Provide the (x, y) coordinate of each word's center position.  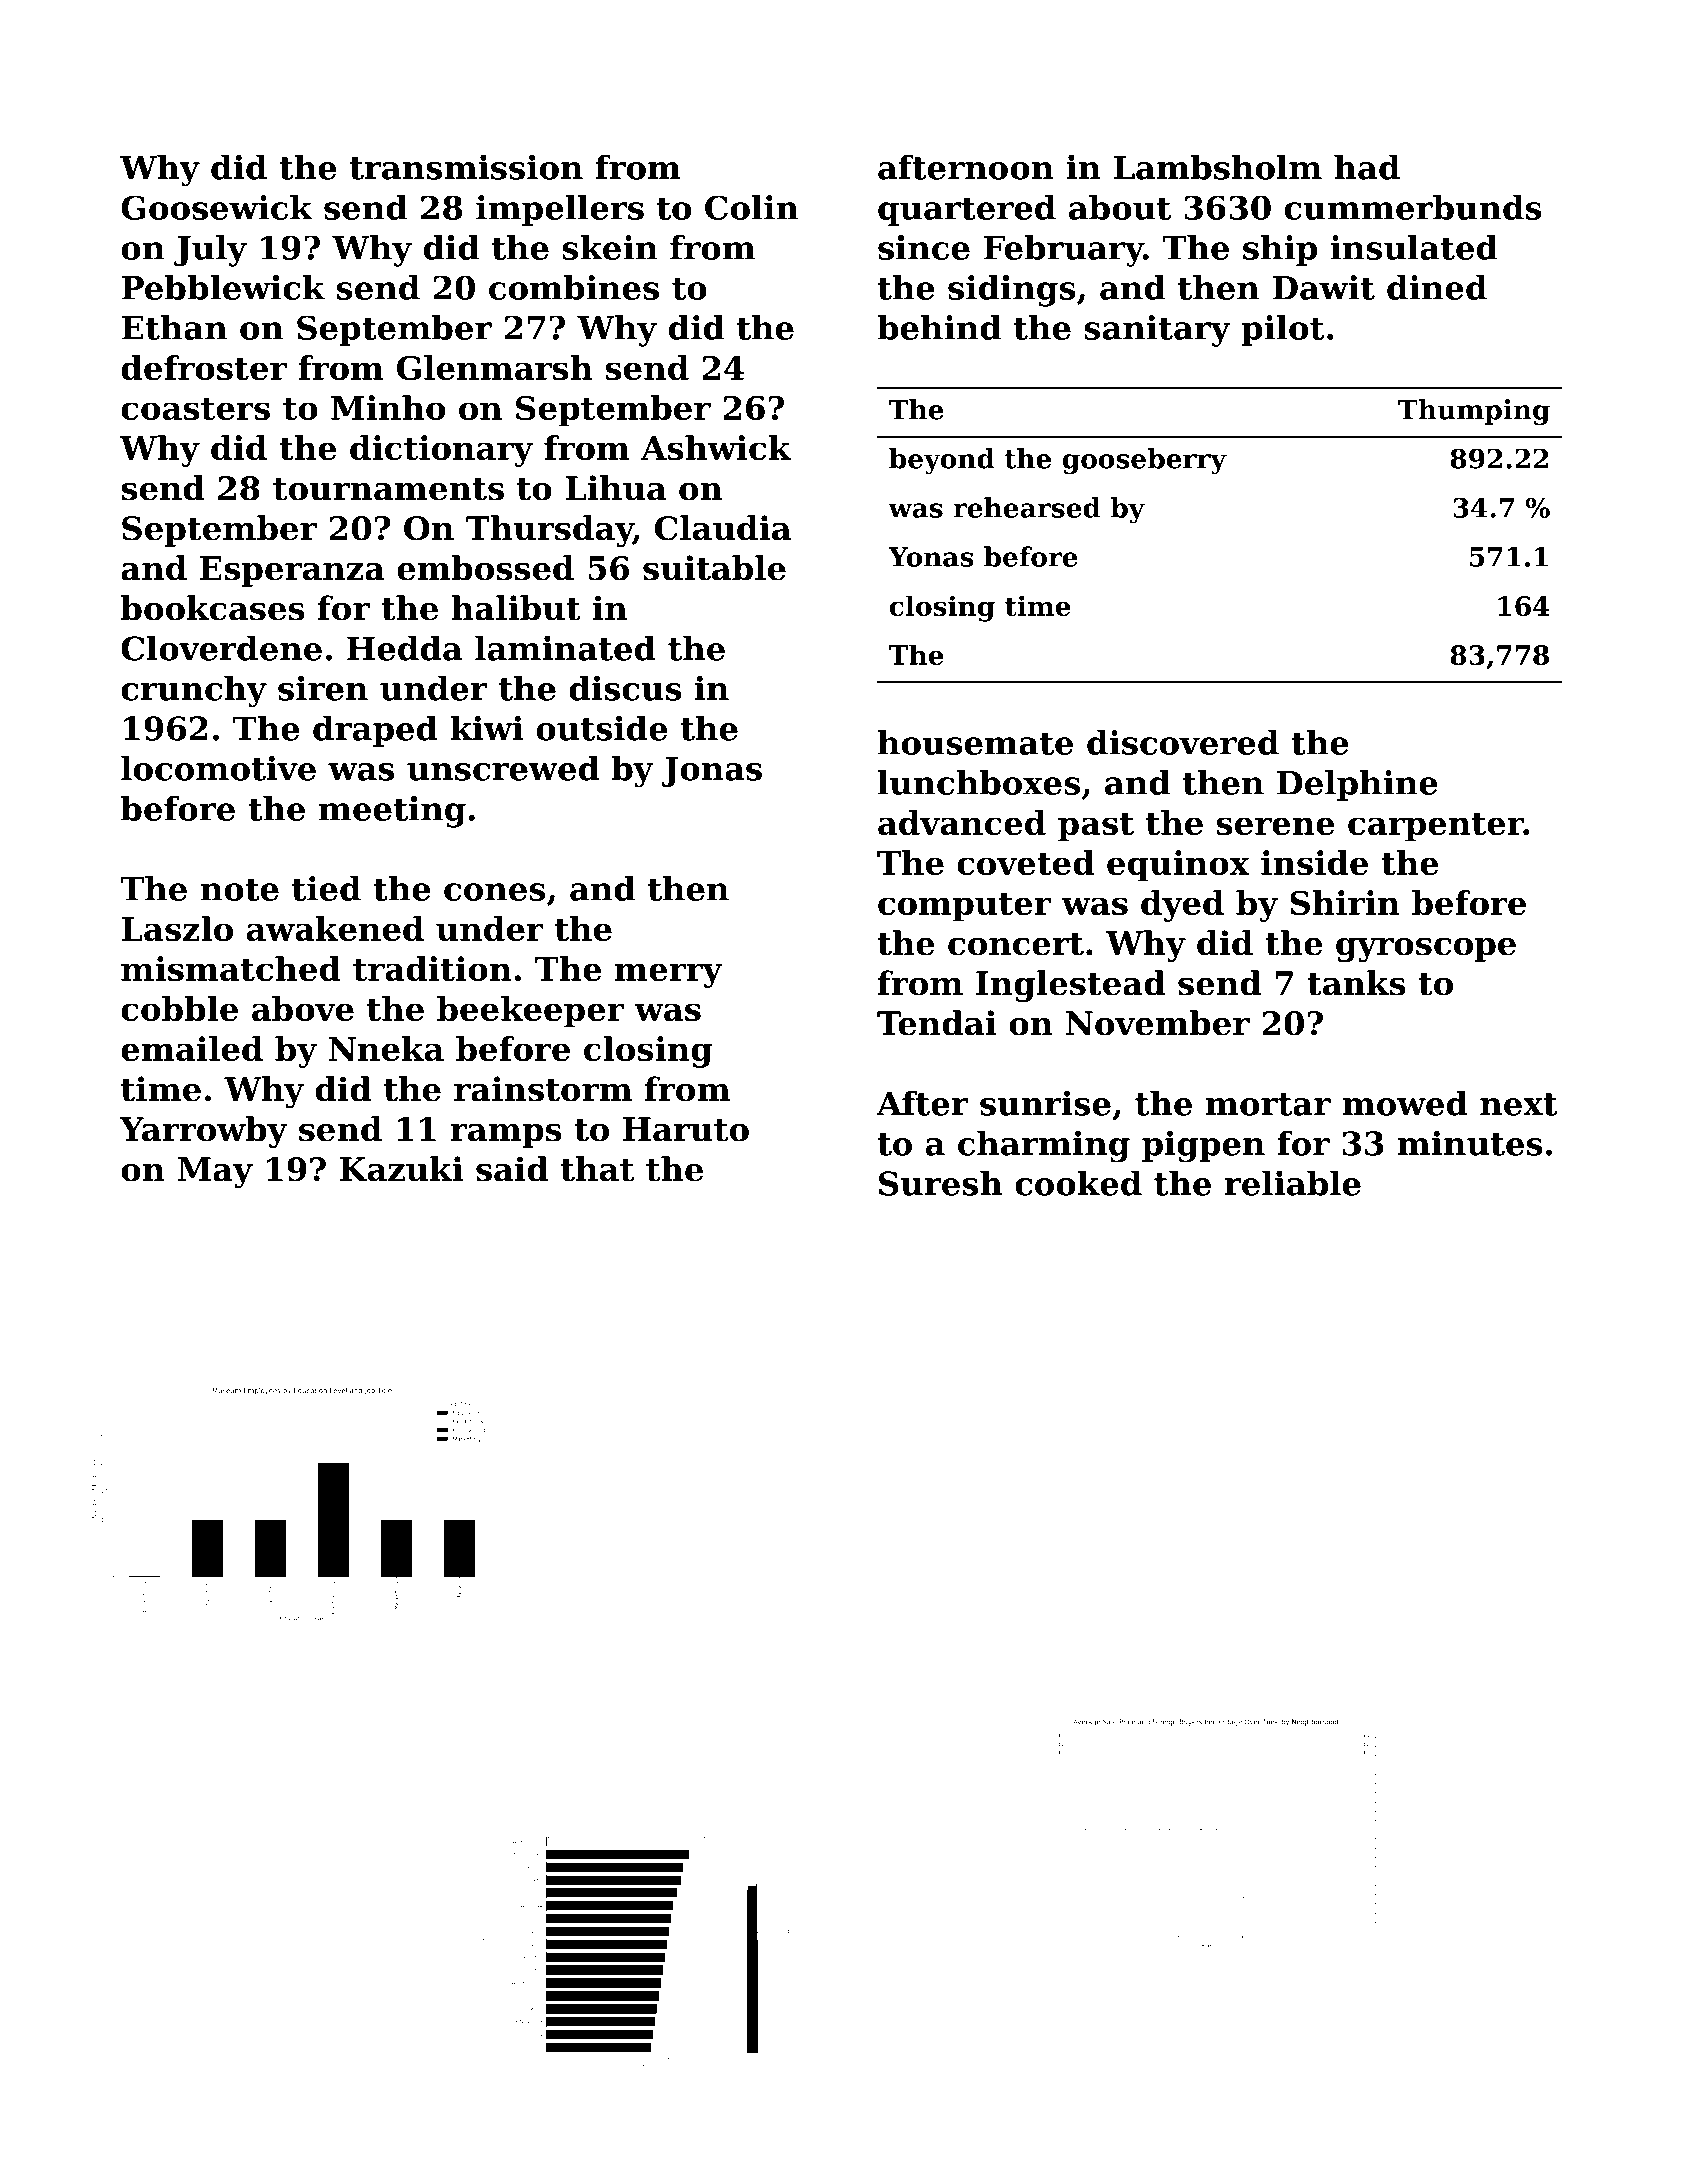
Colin (752, 207)
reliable (1292, 1183)
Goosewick (216, 207)
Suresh (941, 1183)
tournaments (388, 489)
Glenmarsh (495, 367)
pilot (1282, 330)
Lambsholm (1218, 167)
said (512, 1169)
